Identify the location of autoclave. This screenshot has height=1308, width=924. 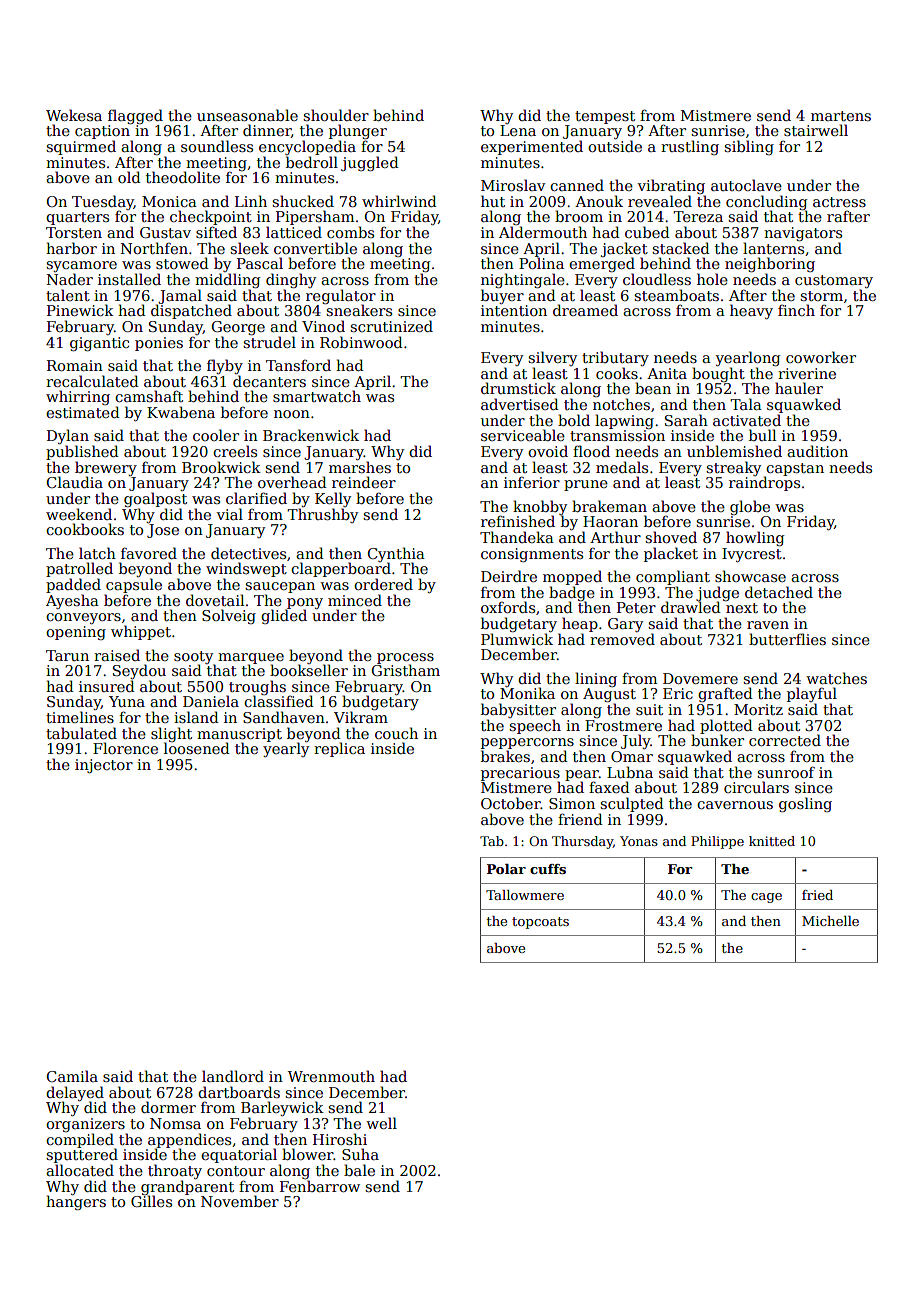
(746, 185).
